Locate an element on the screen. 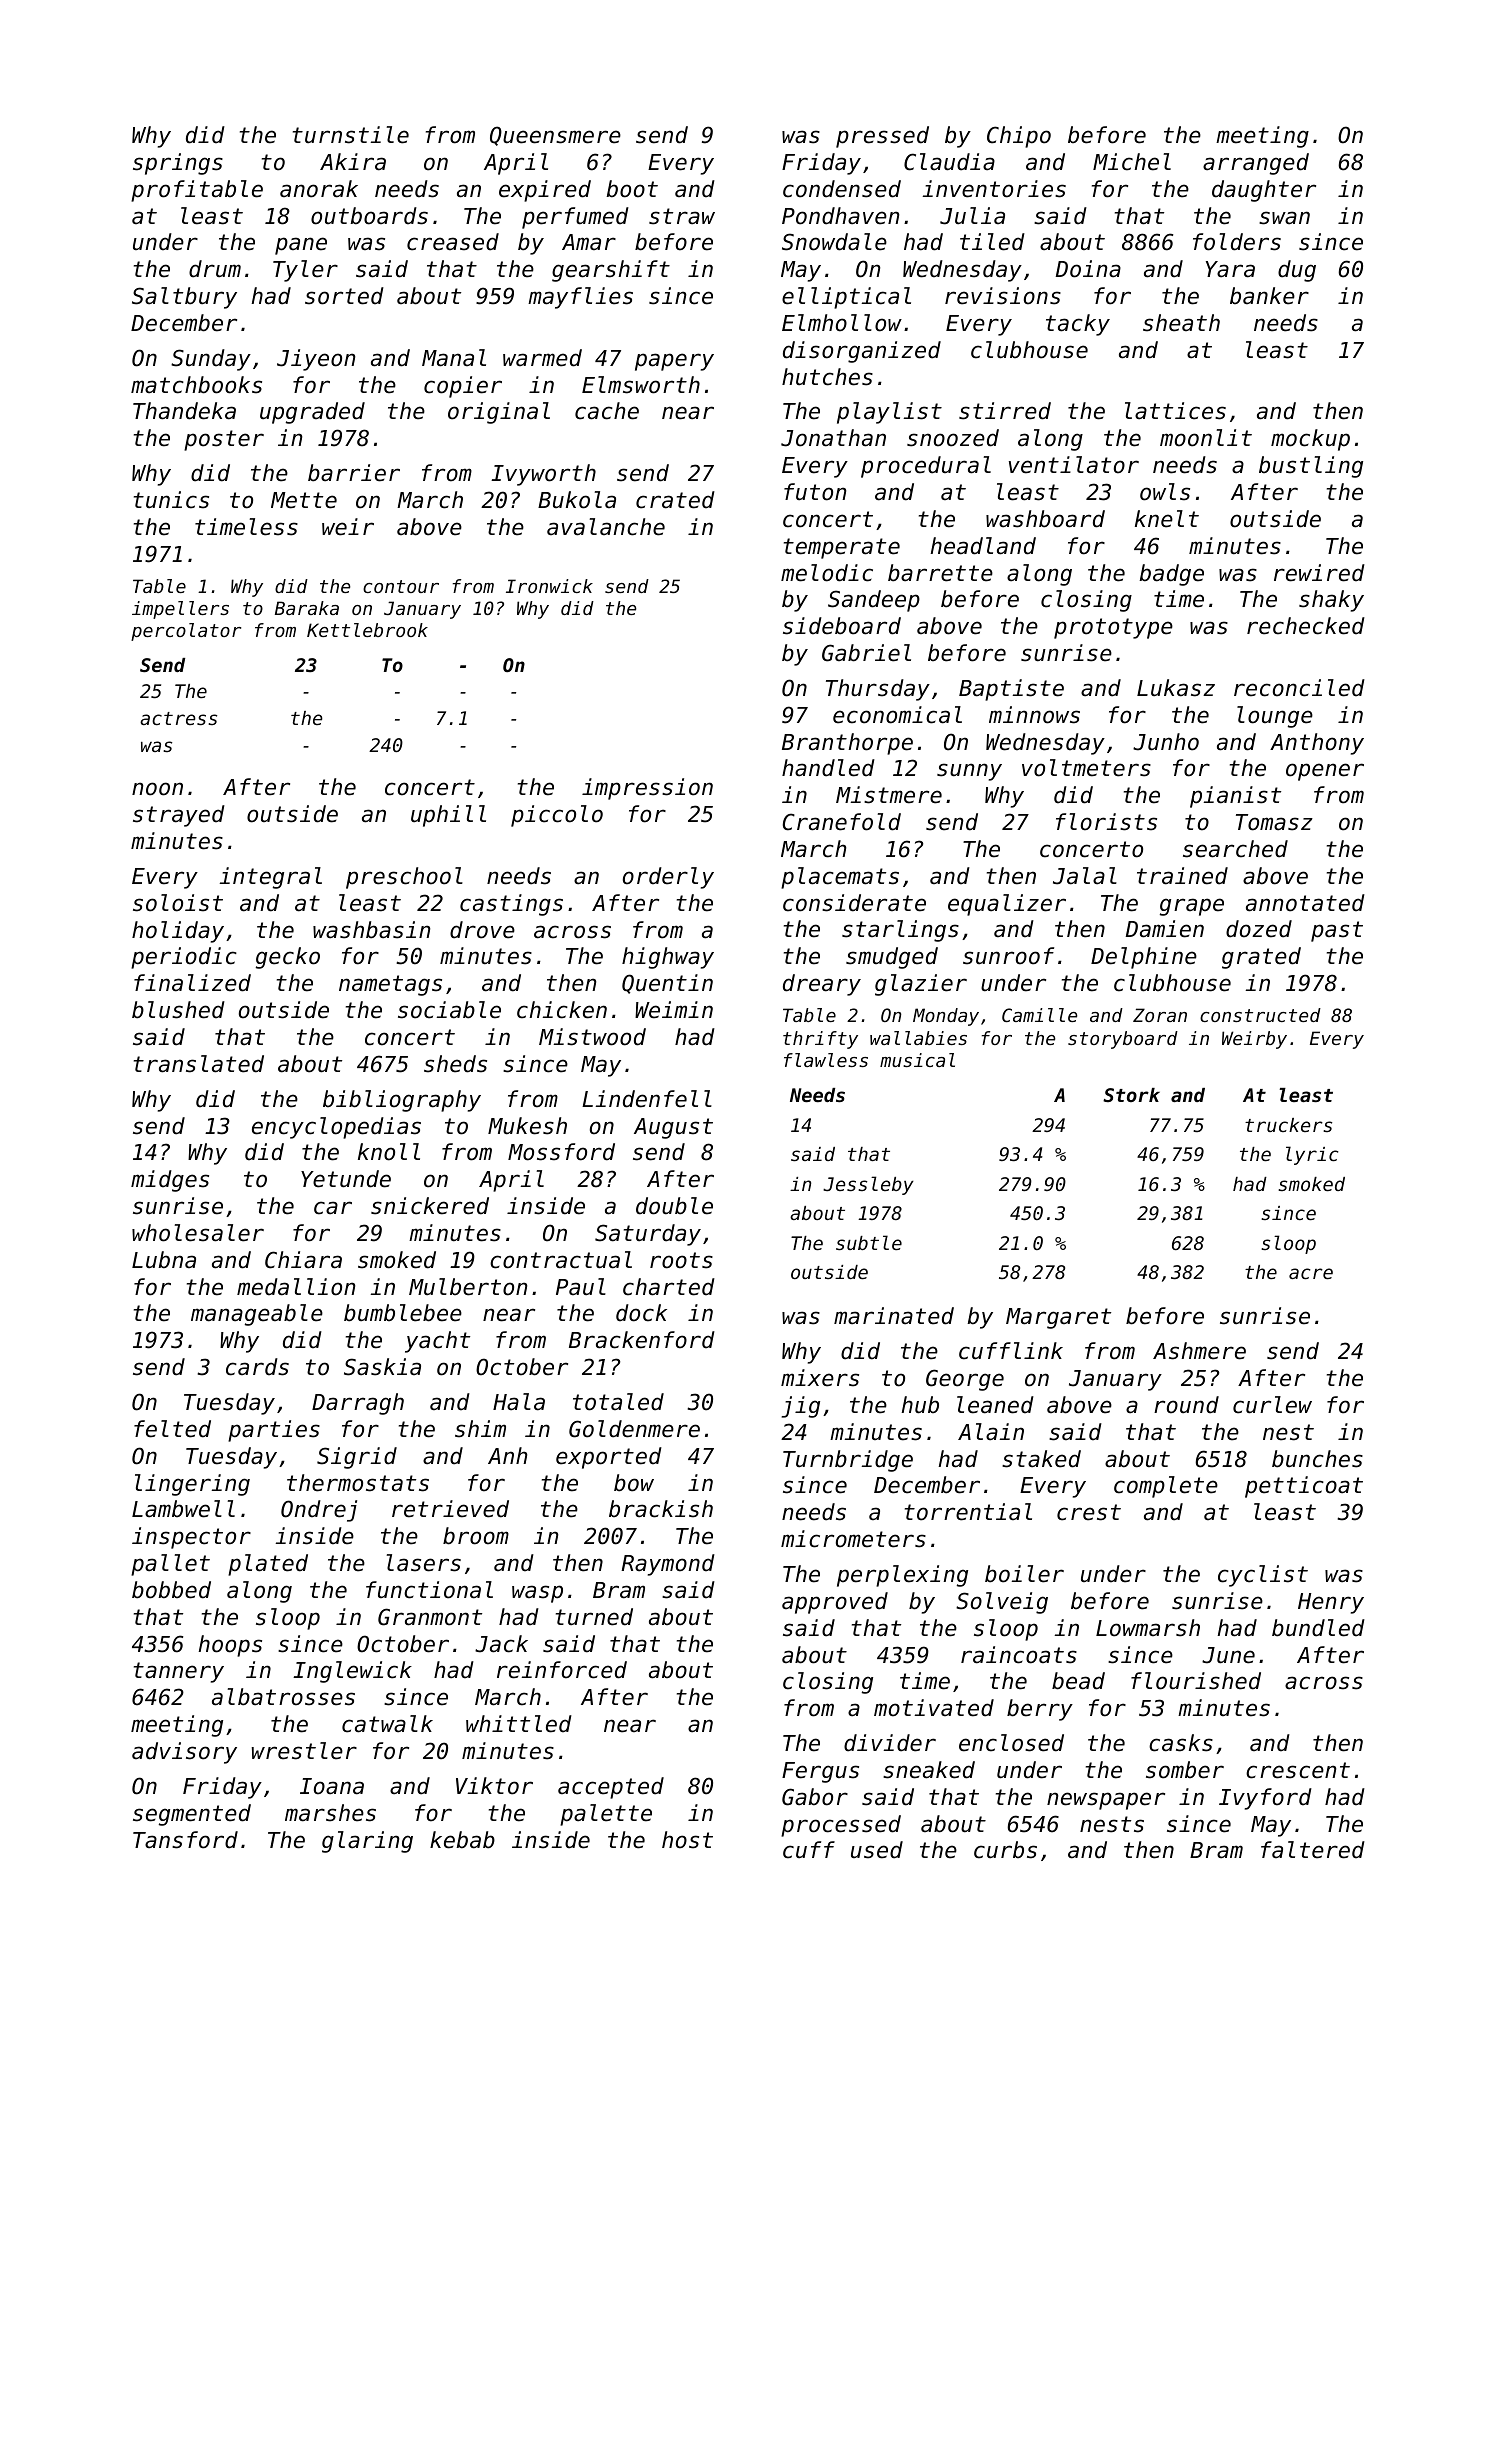  truckers is located at coordinates (1288, 1125).
